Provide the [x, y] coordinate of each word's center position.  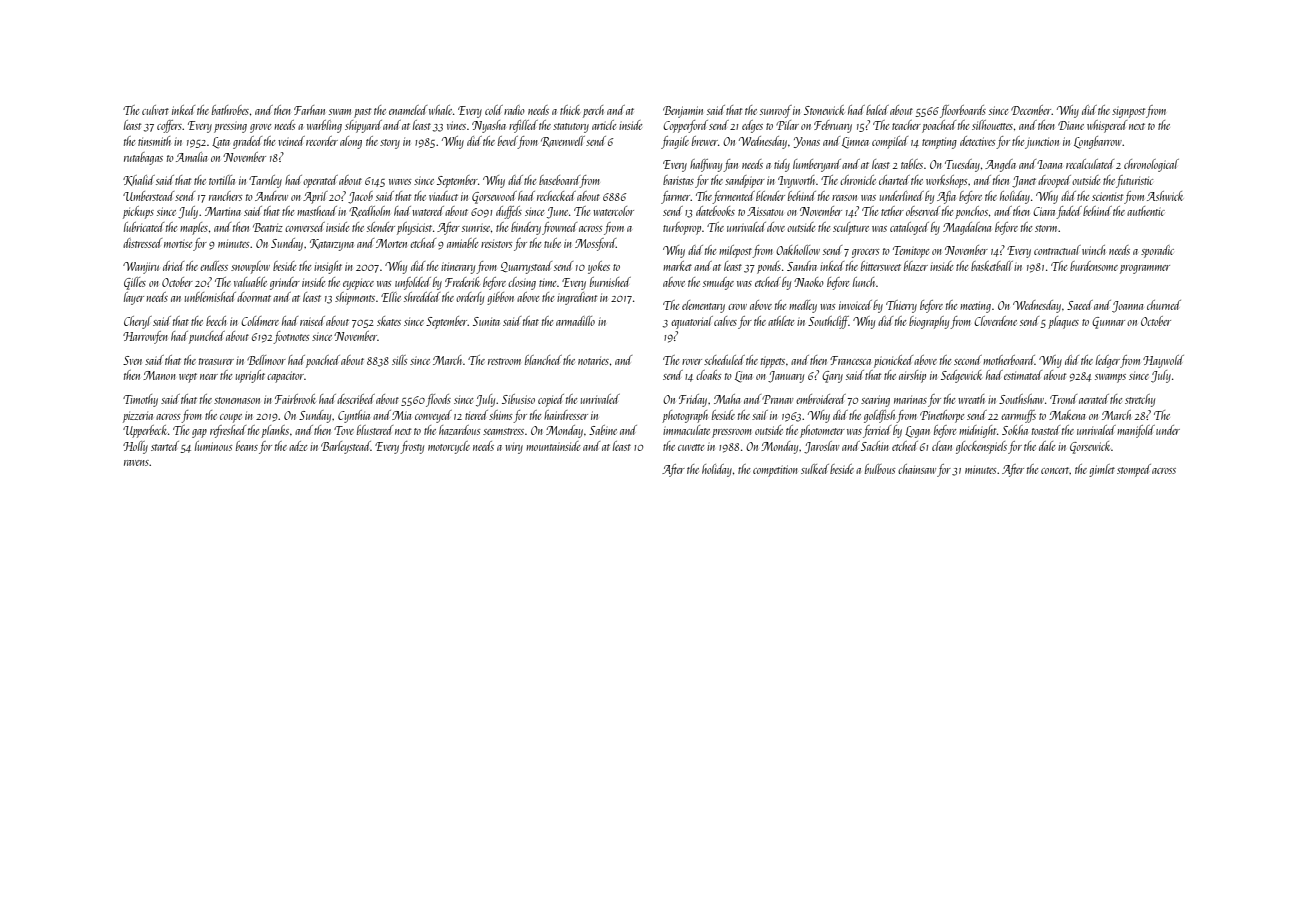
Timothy [140, 400]
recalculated [1090, 164]
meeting [975, 307]
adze [298, 446]
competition [775, 471]
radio [514, 110]
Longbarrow [1098, 142]
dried [173, 266]
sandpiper [745, 181]
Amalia [191, 157]
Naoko [809, 282]
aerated [1094, 399]
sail [760, 415]
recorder [322, 141]
